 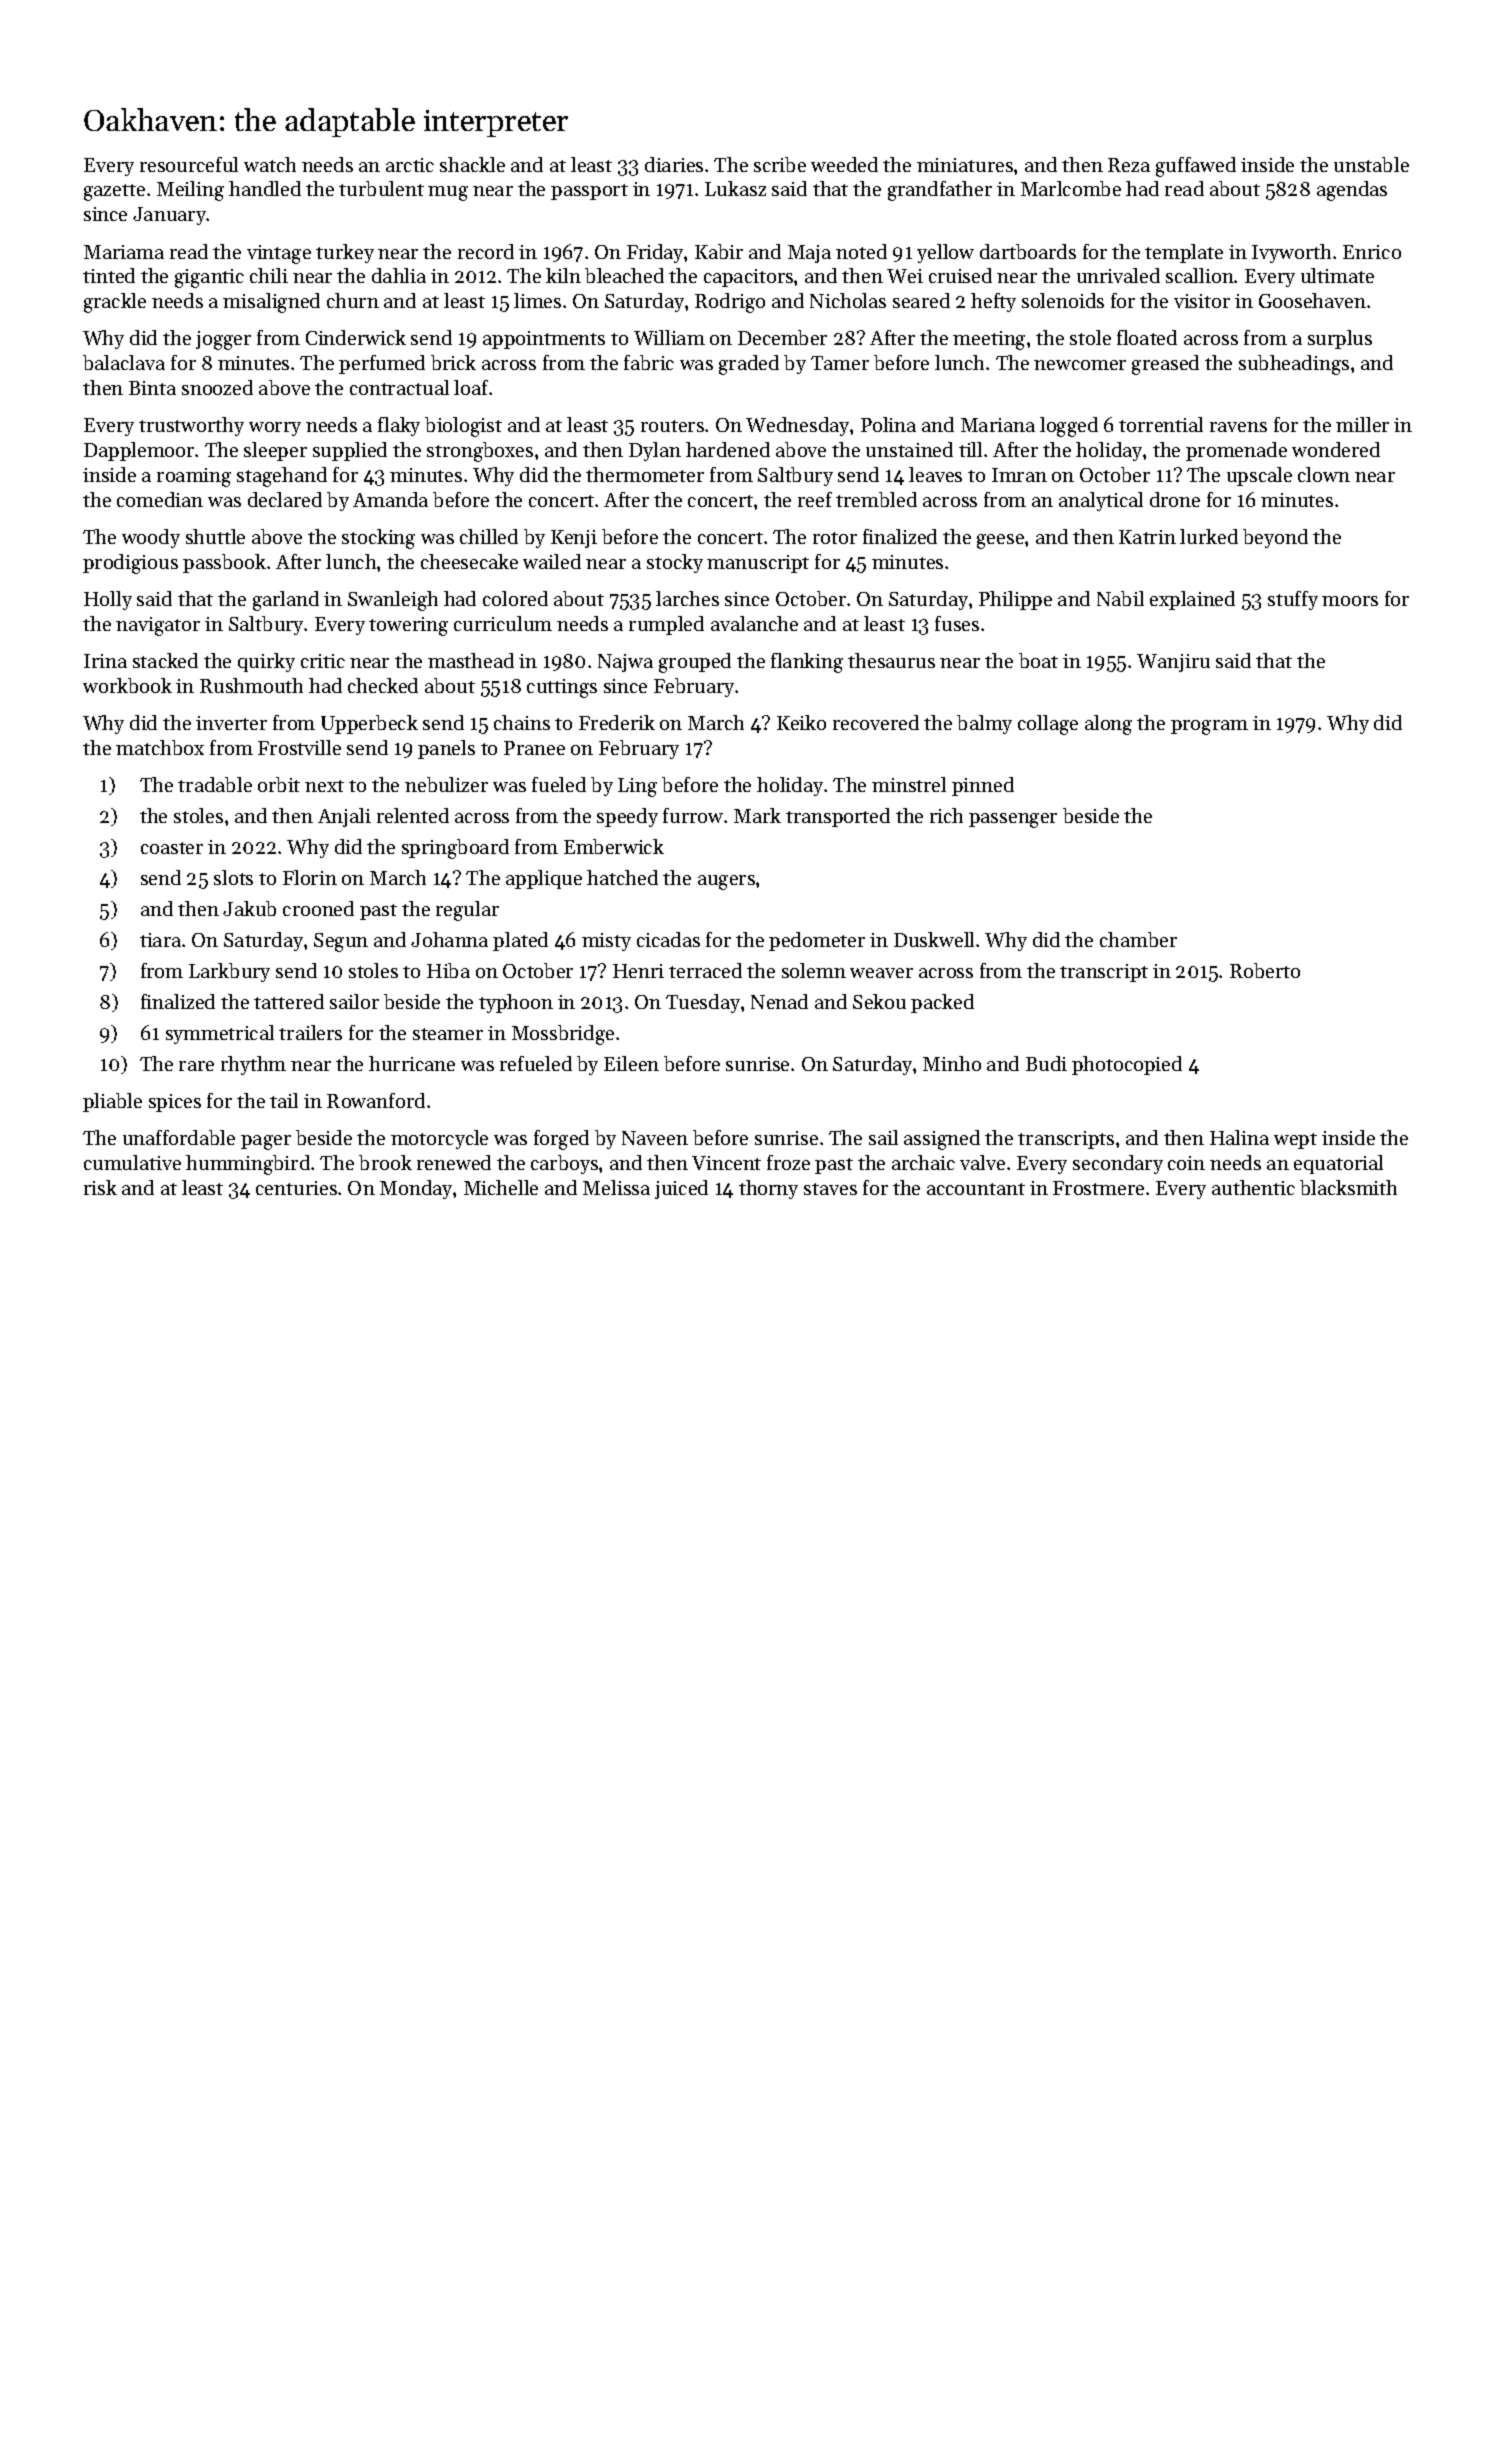 I want to click on surplus, so click(x=1340, y=339).
